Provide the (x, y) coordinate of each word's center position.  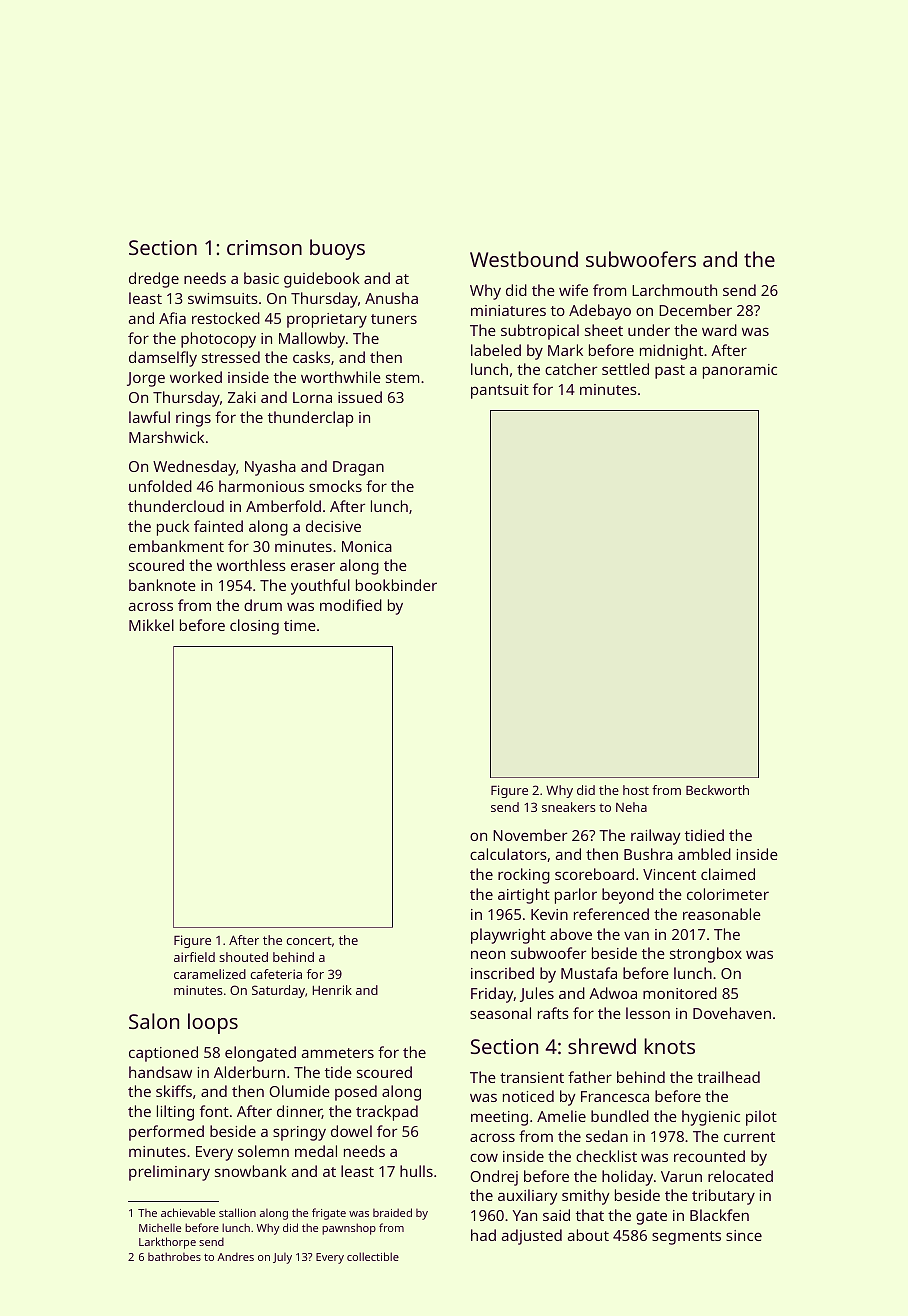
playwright (508, 936)
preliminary (169, 1173)
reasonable (722, 914)
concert (309, 941)
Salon (154, 1021)
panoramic (740, 371)
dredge (154, 280)
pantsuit (500, 391)
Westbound (524, 259)
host (636, 790)
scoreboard (594, 874)
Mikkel (151, 625)
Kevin (549, 914)
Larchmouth (674, 290)
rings (193, 419)
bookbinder (396, 585)
